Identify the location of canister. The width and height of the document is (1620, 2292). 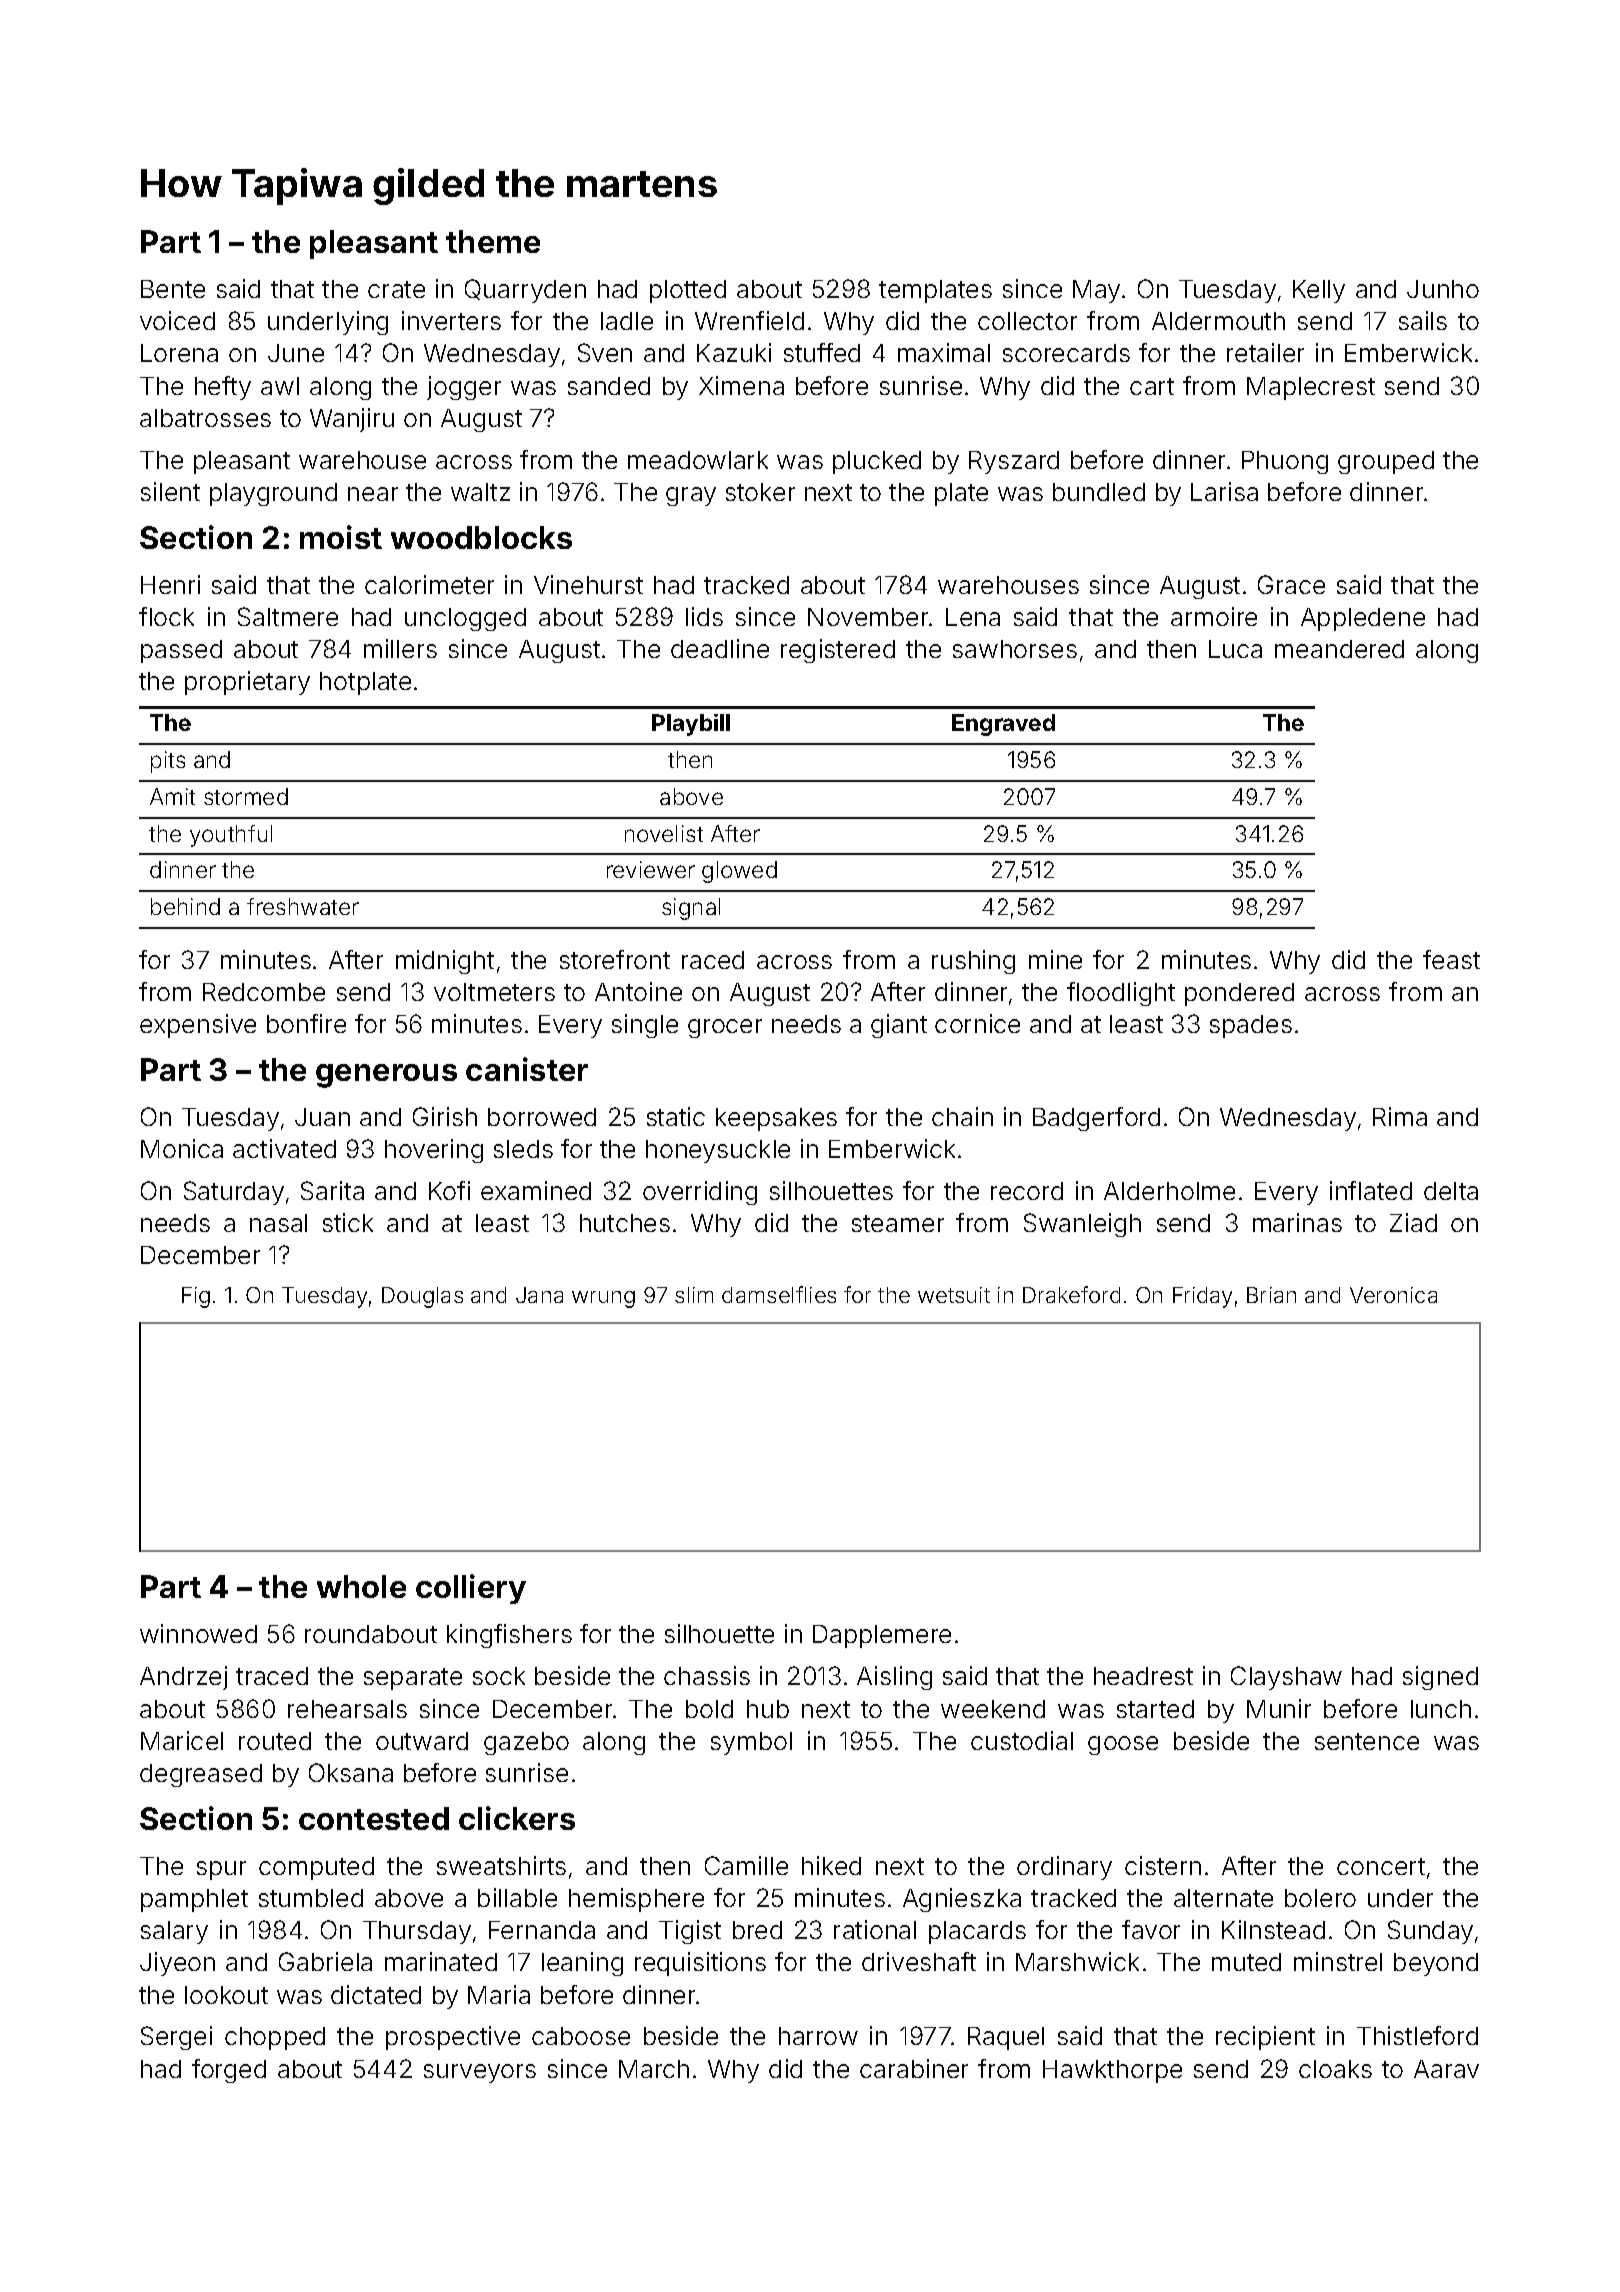
(527, 1069).
